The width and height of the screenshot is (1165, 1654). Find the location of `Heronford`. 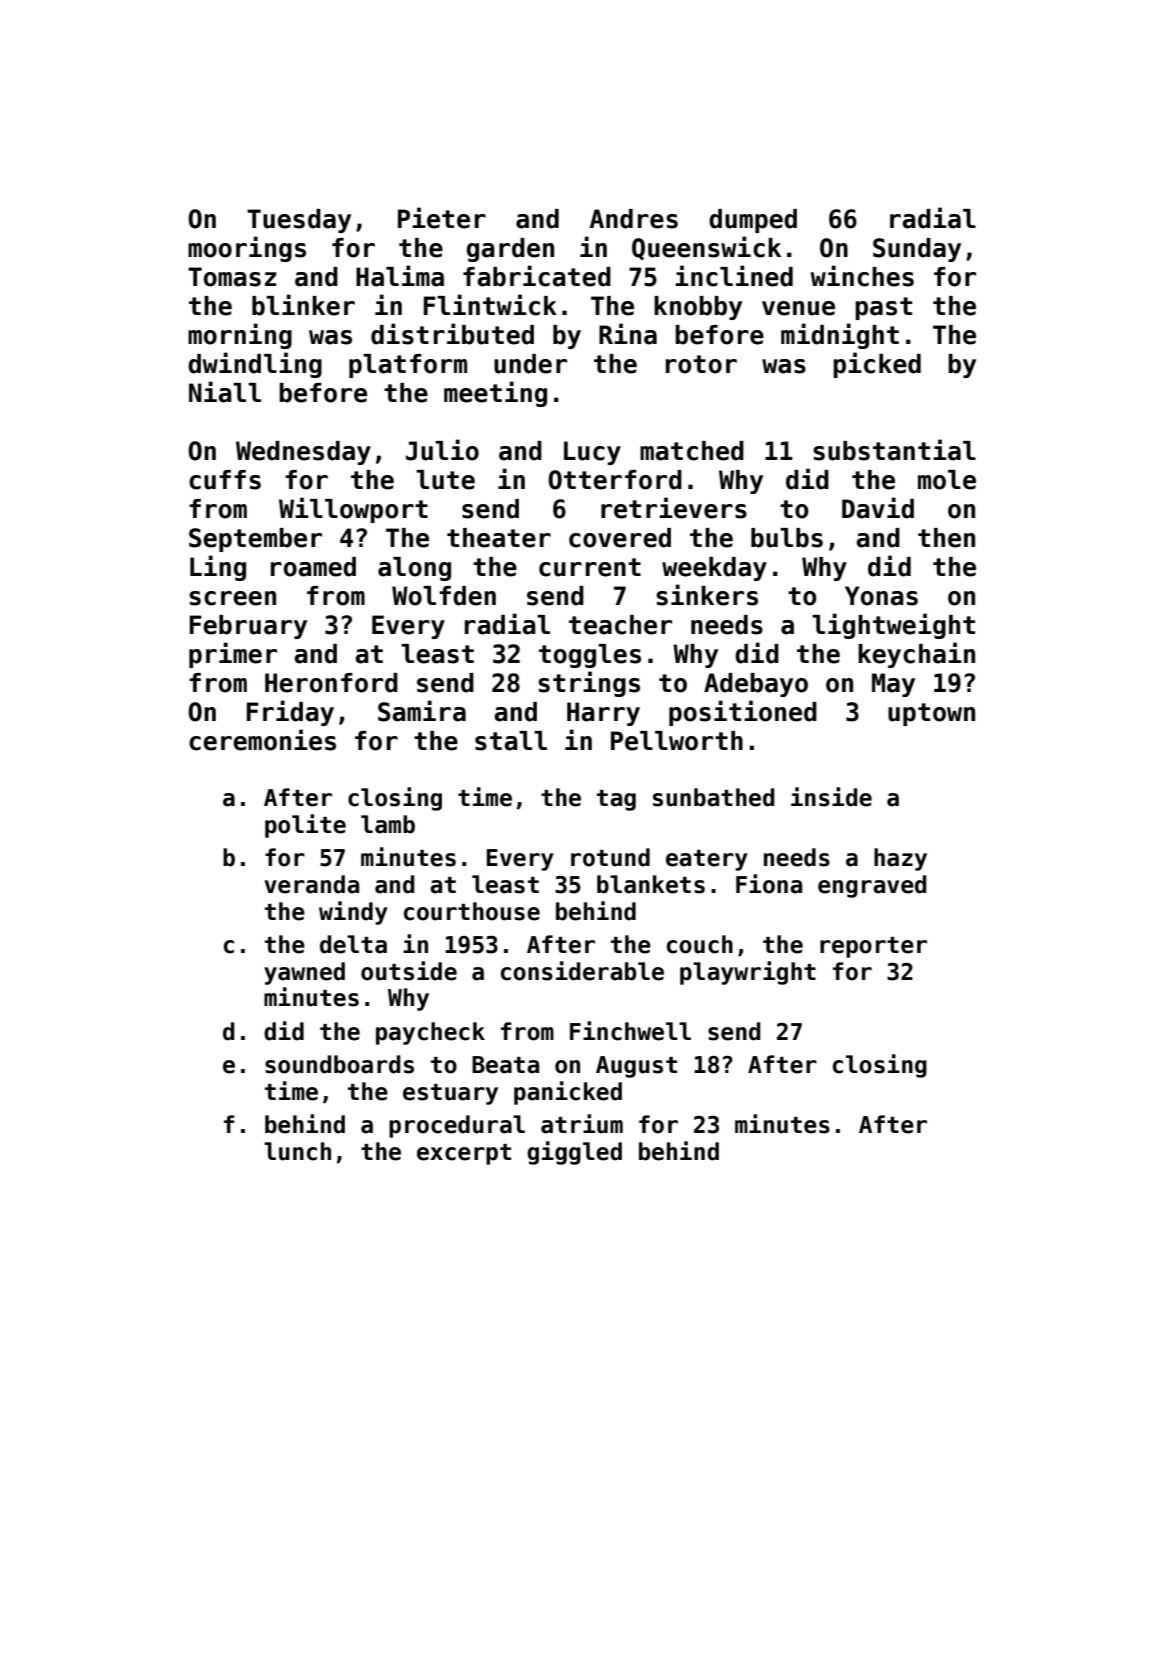

Heronford is located at coordinates (331, 683).
